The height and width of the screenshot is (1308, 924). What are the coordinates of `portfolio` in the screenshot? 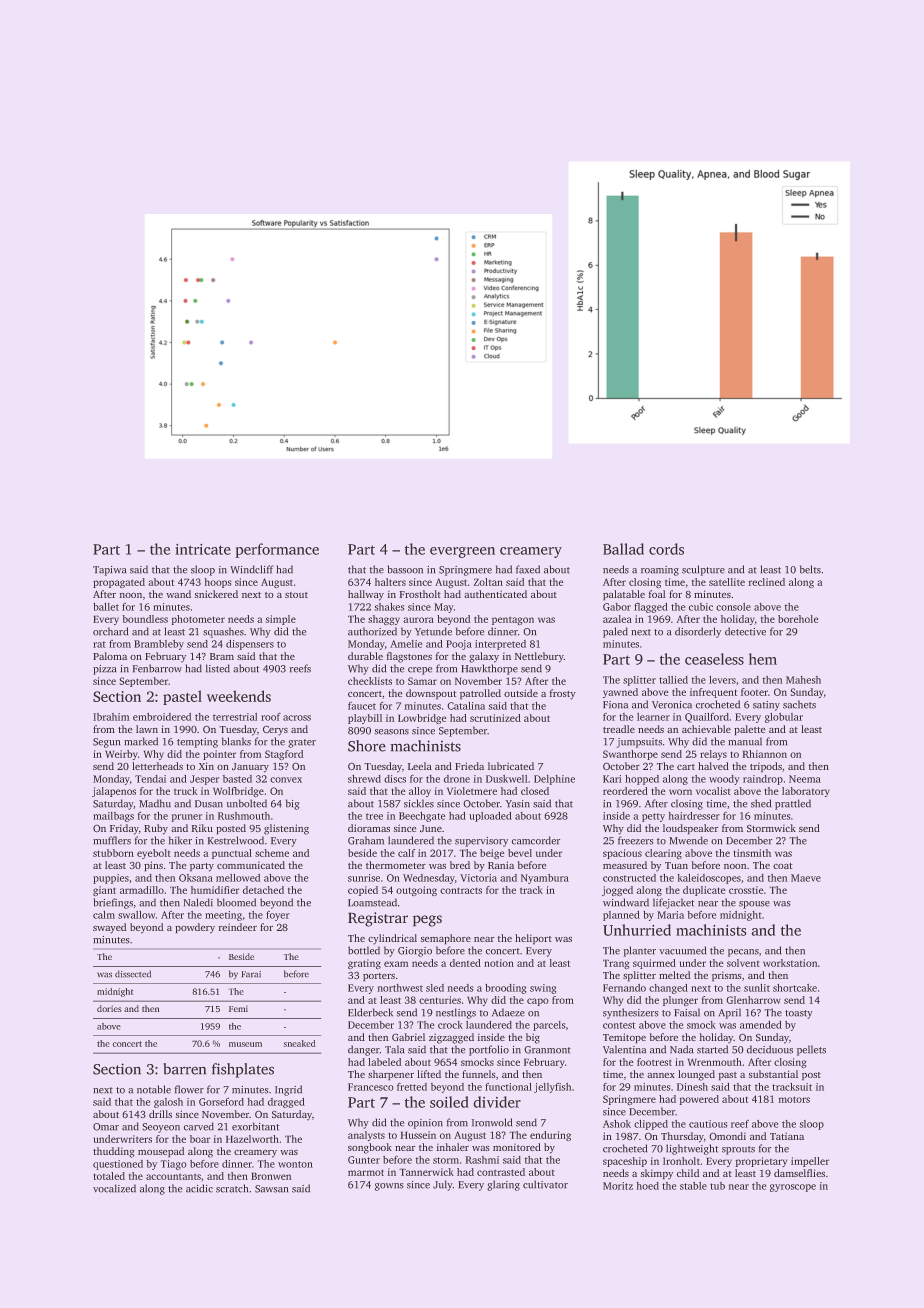 It's located at (489, 1050).
